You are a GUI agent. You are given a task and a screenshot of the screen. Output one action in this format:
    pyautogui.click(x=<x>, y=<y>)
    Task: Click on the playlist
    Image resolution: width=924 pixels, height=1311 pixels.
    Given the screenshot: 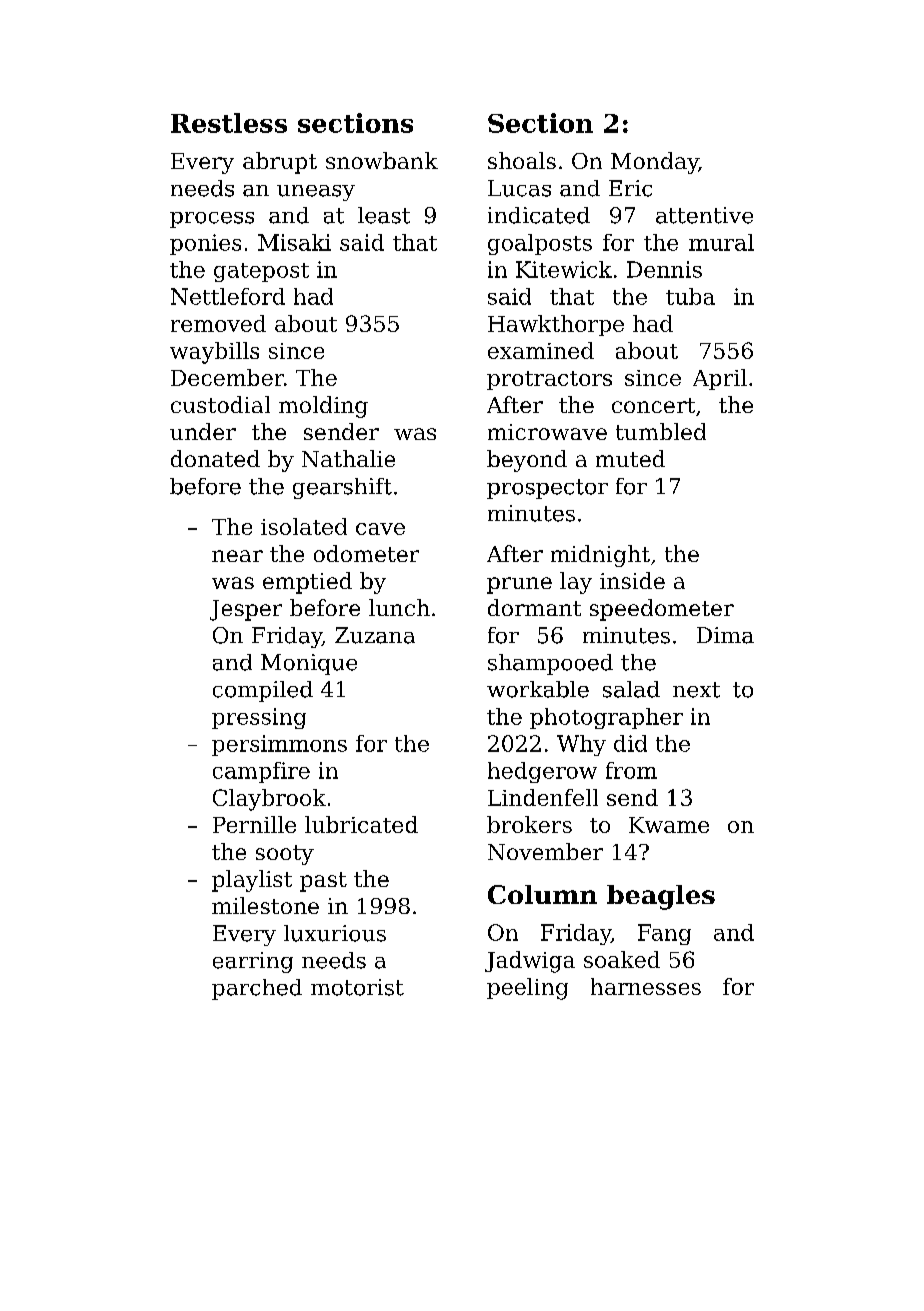 What is the action you would take?
    pyautogui.click(x=252, y=881)
